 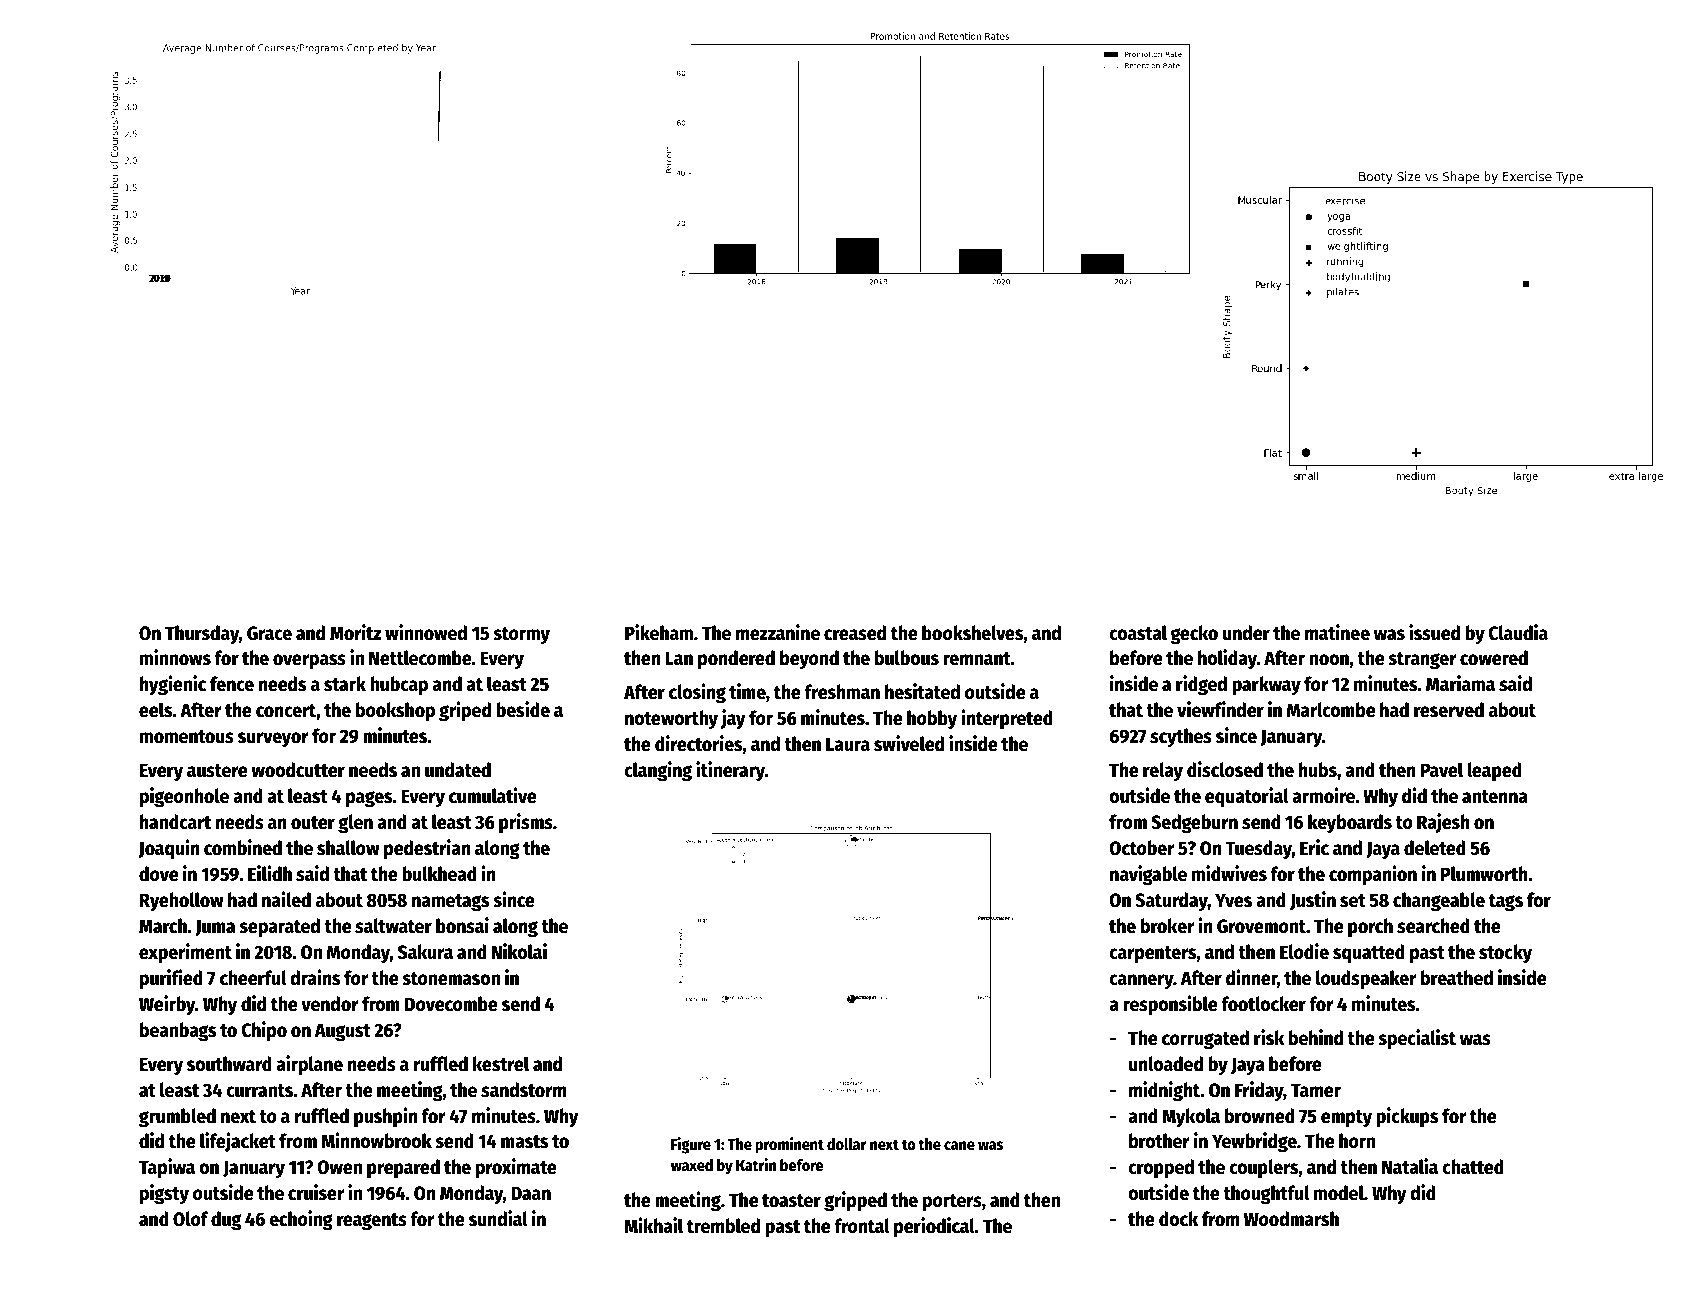 What do you see at coordinates (269, 633) in the page?
I see `Grace` at bounding box center [269, 633].
